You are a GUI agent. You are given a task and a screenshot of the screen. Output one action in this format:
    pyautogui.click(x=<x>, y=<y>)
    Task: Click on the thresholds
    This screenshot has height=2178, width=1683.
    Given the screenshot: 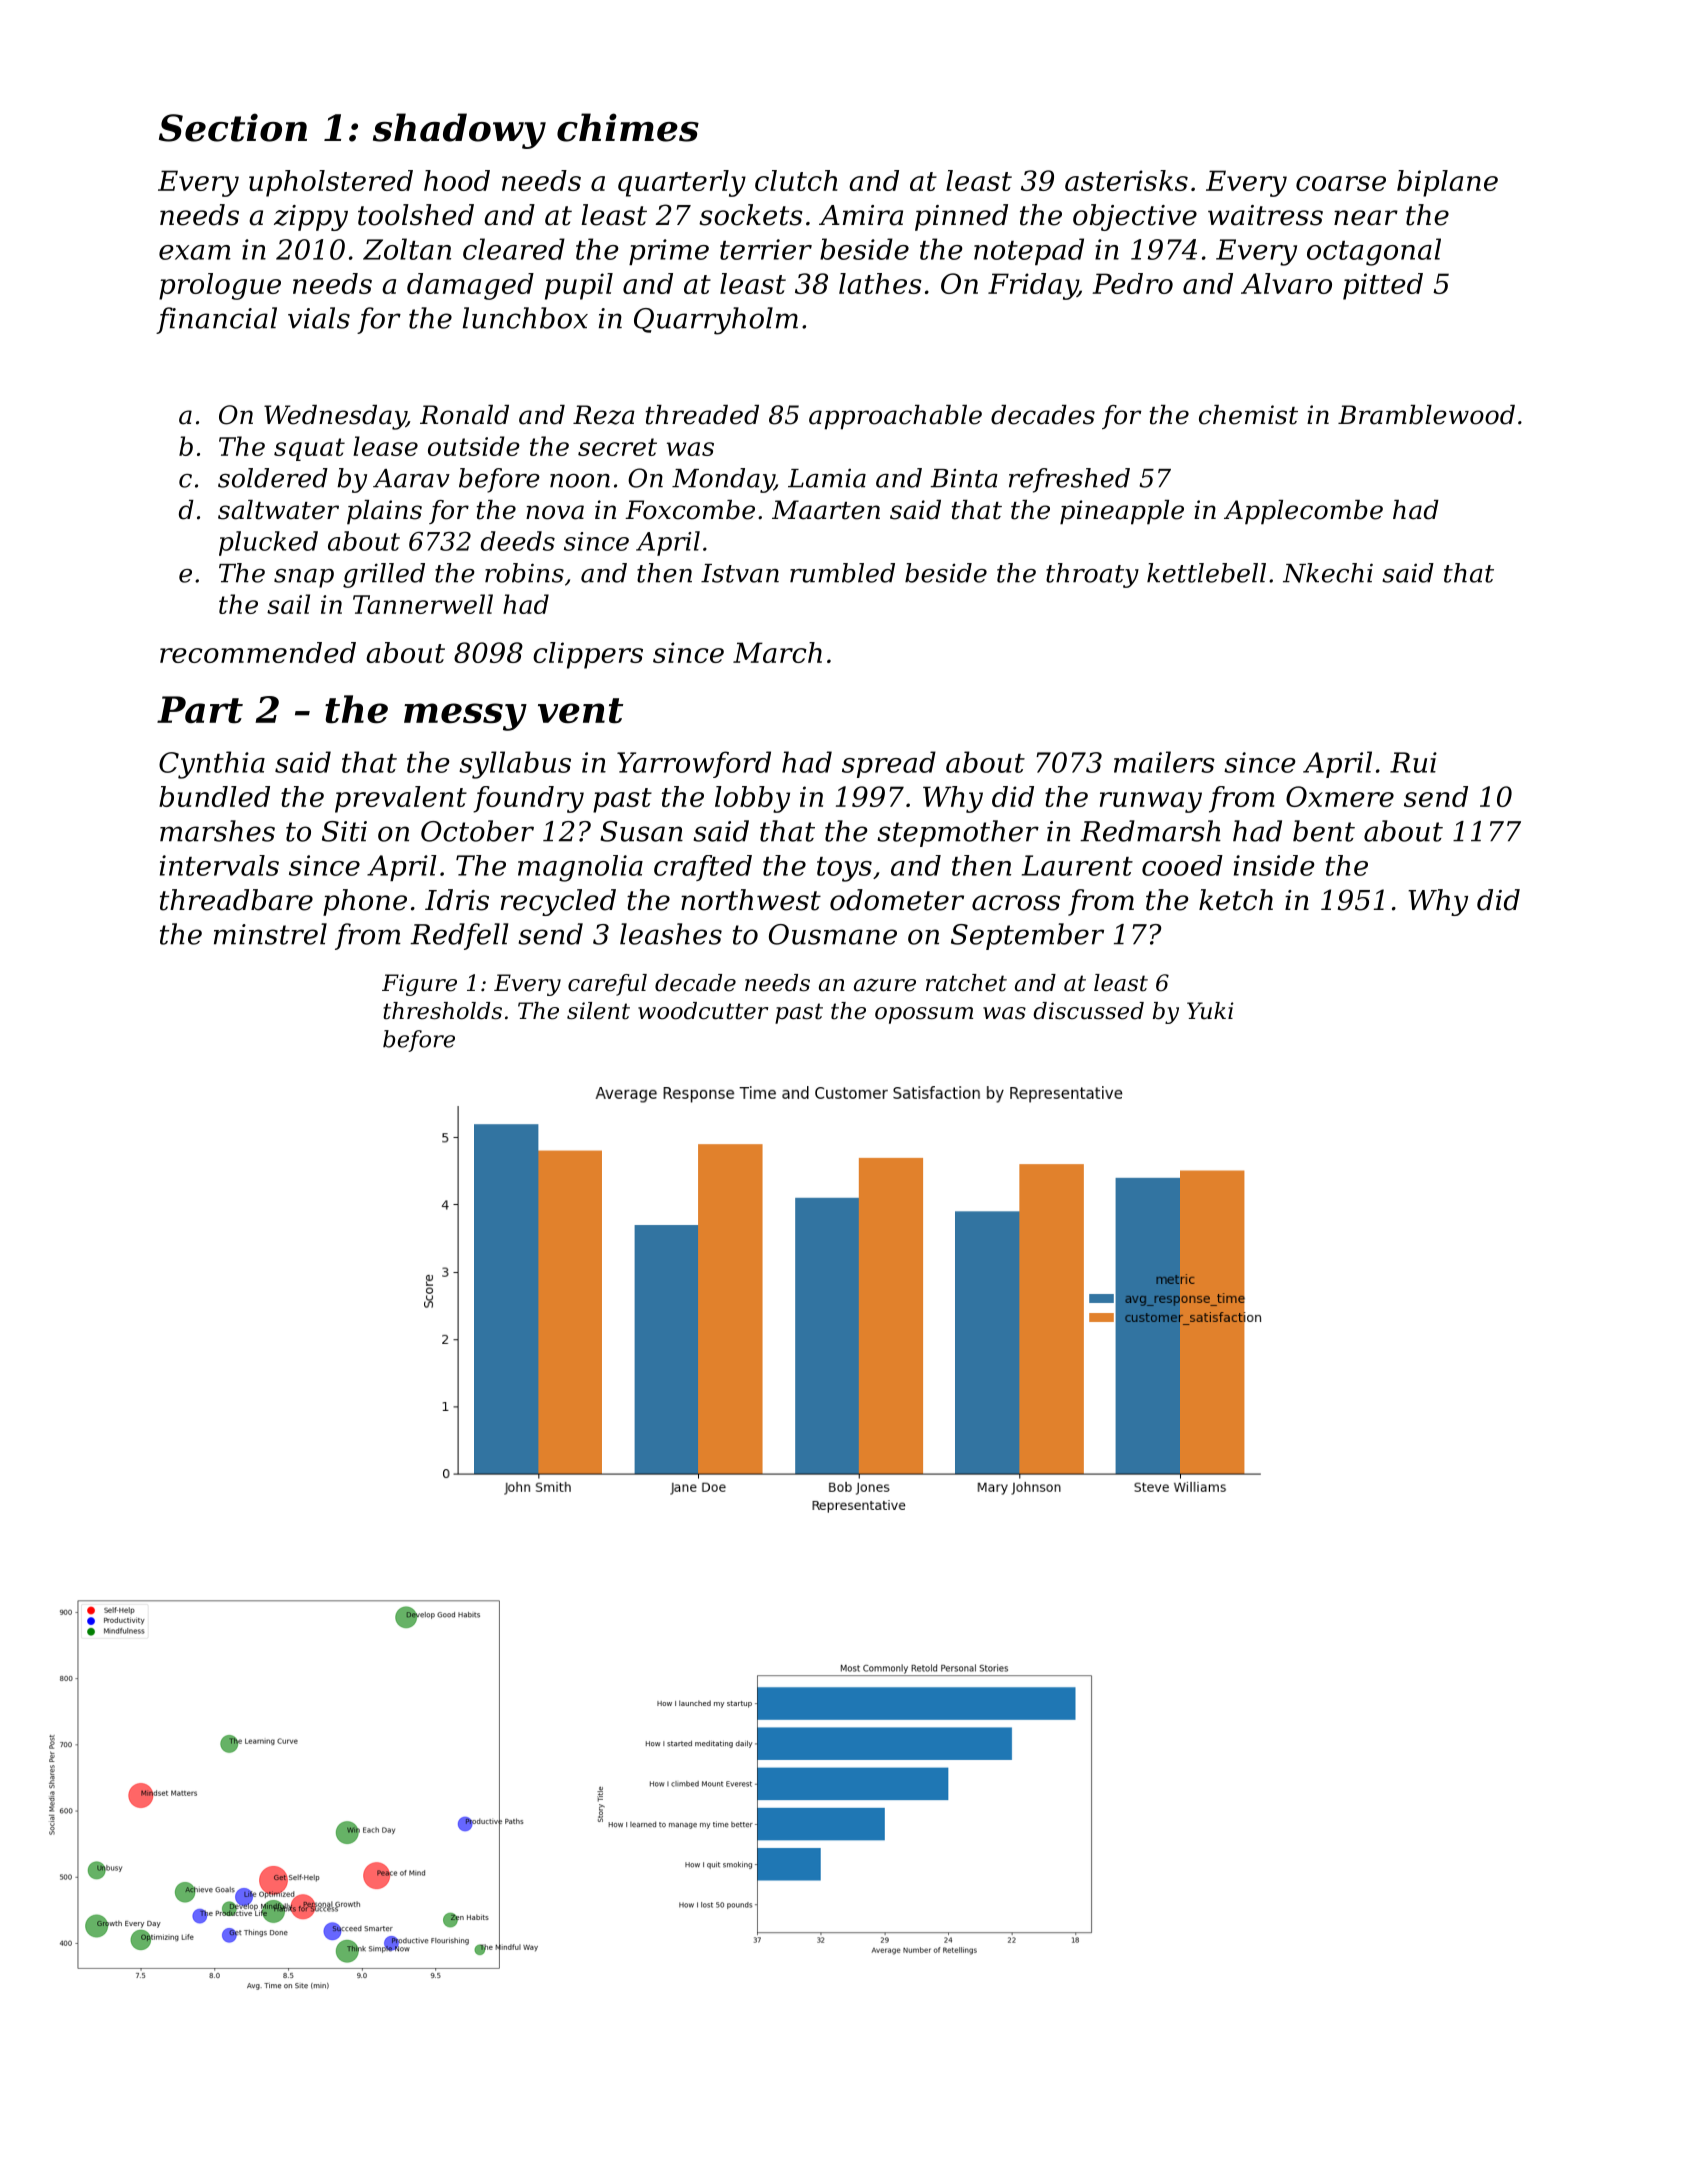 What is the action you would take?
    pyautogui.click(x=442, y=1011)
